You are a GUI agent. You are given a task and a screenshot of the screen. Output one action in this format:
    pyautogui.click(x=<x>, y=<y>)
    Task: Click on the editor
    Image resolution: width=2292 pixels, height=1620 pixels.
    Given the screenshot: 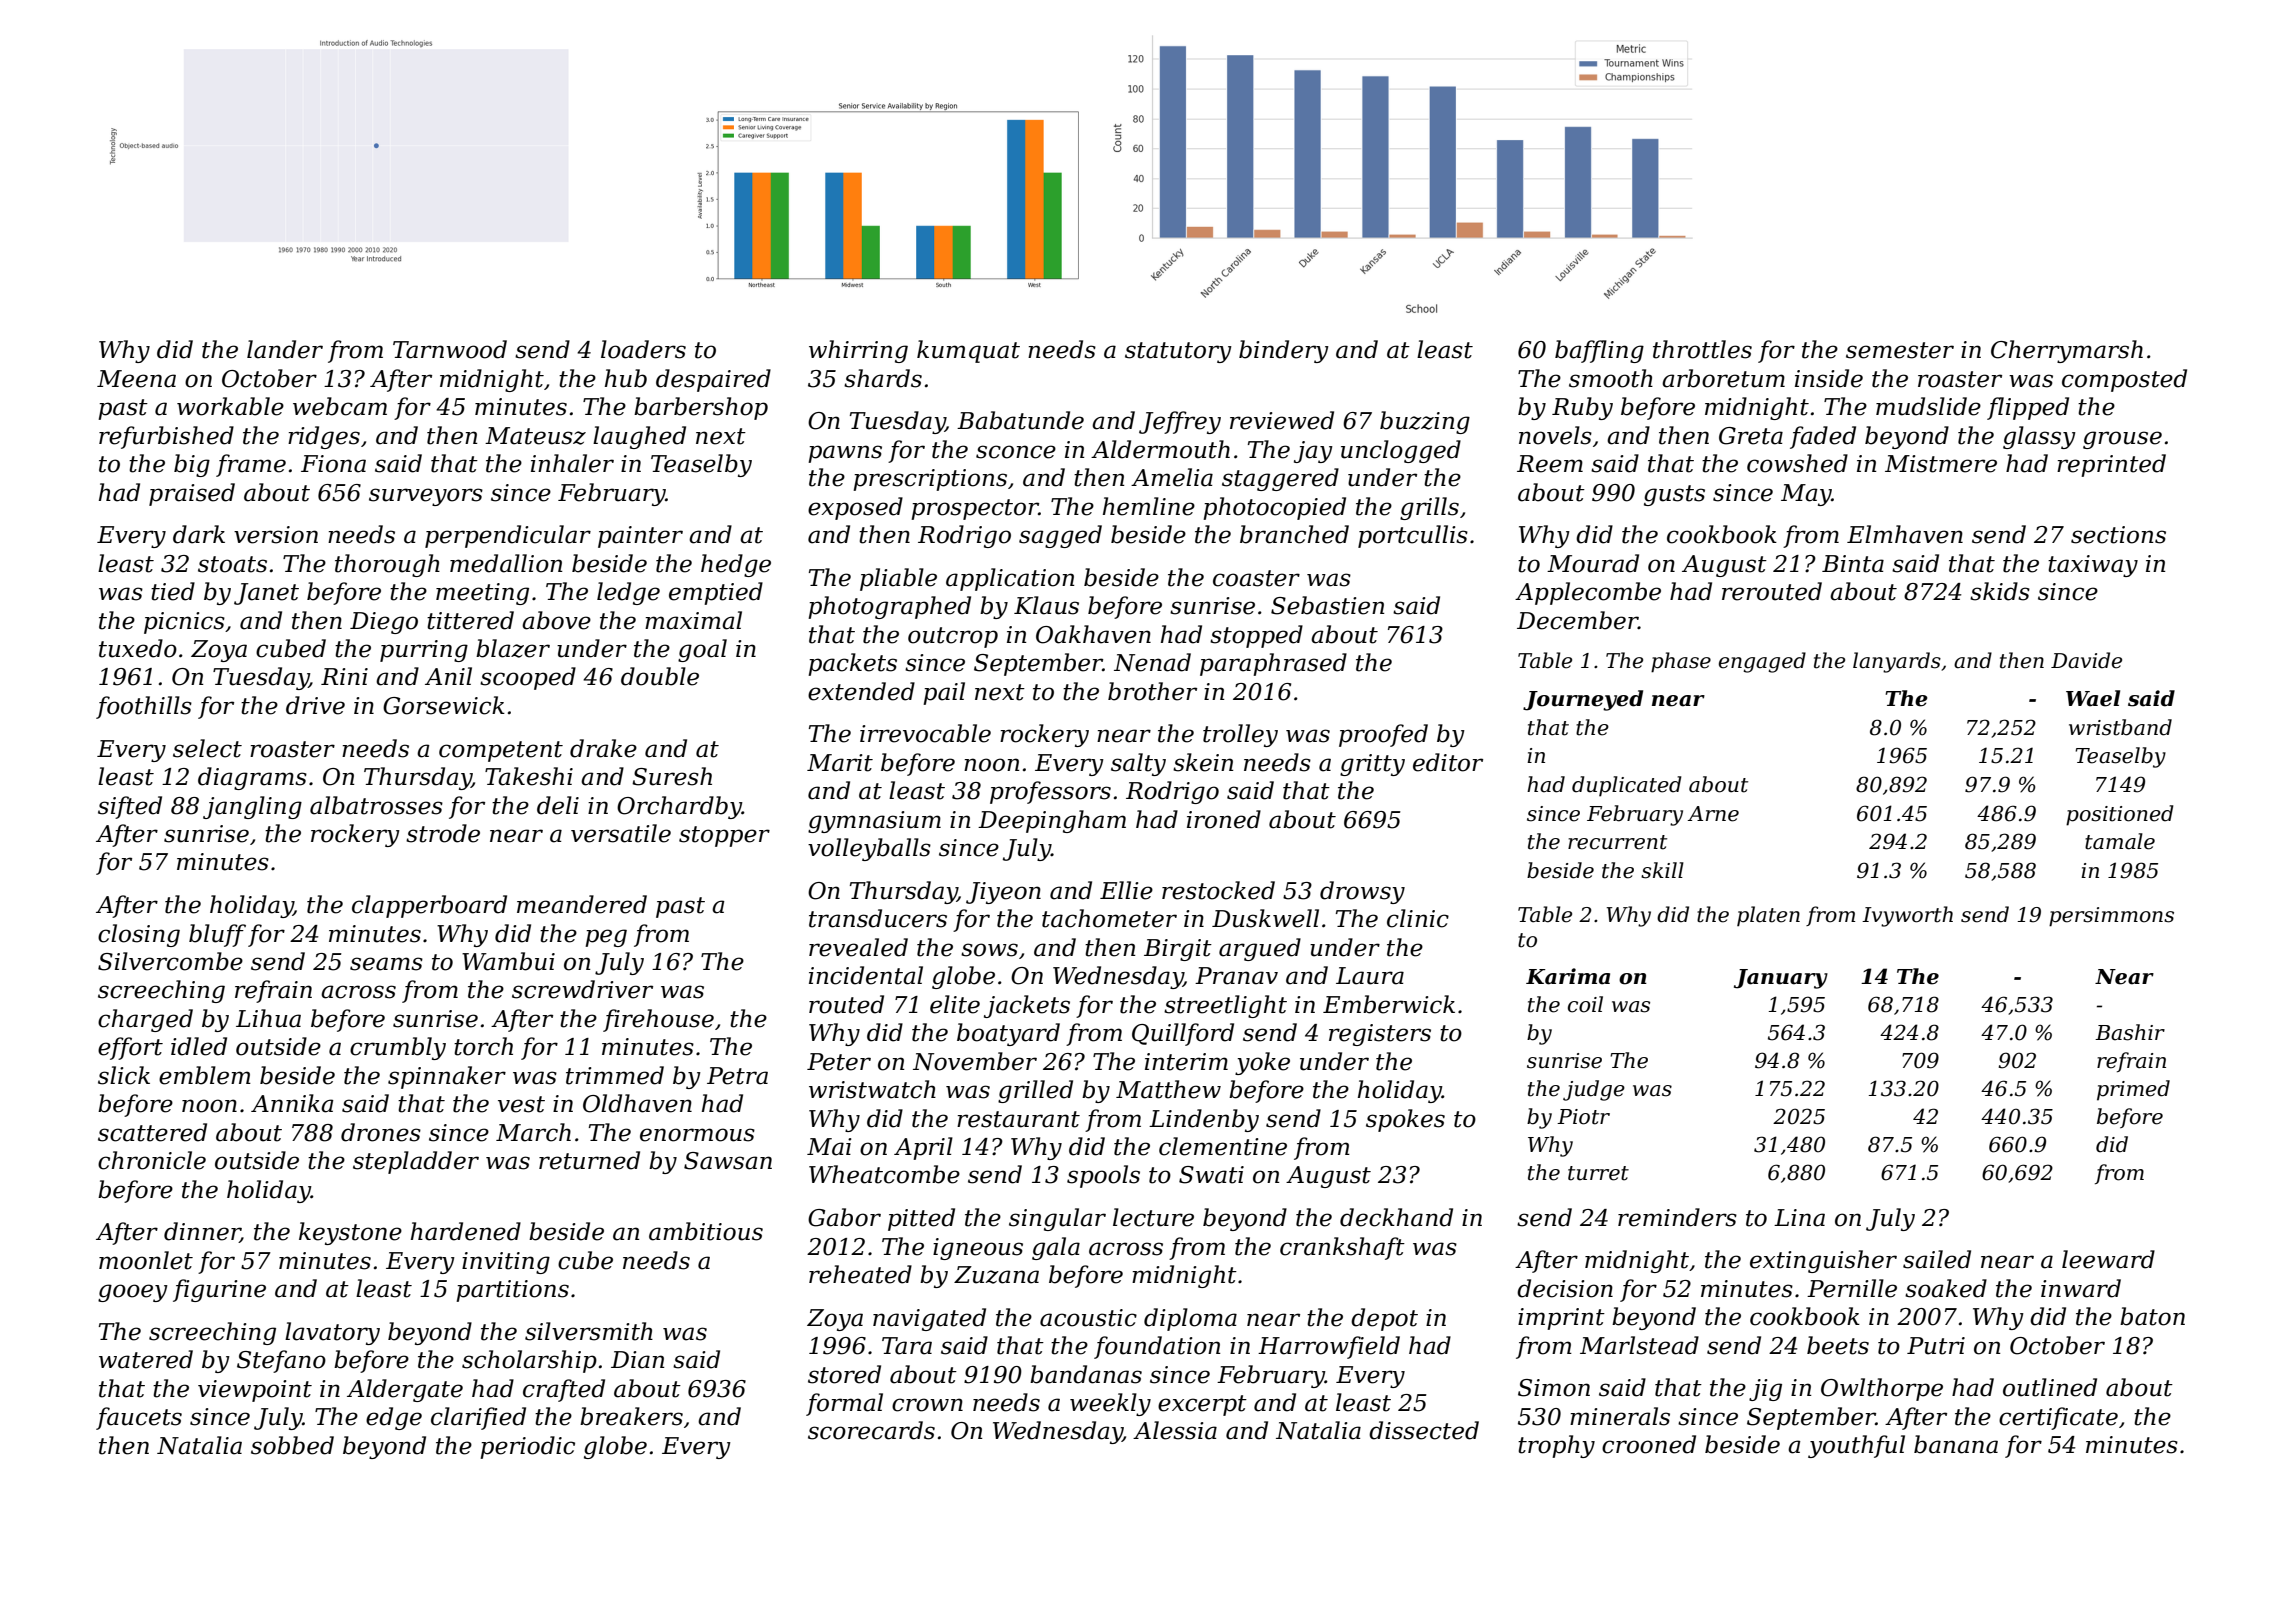 What is the action you would take?
    pyautogui.click(x=1448, y=762)
